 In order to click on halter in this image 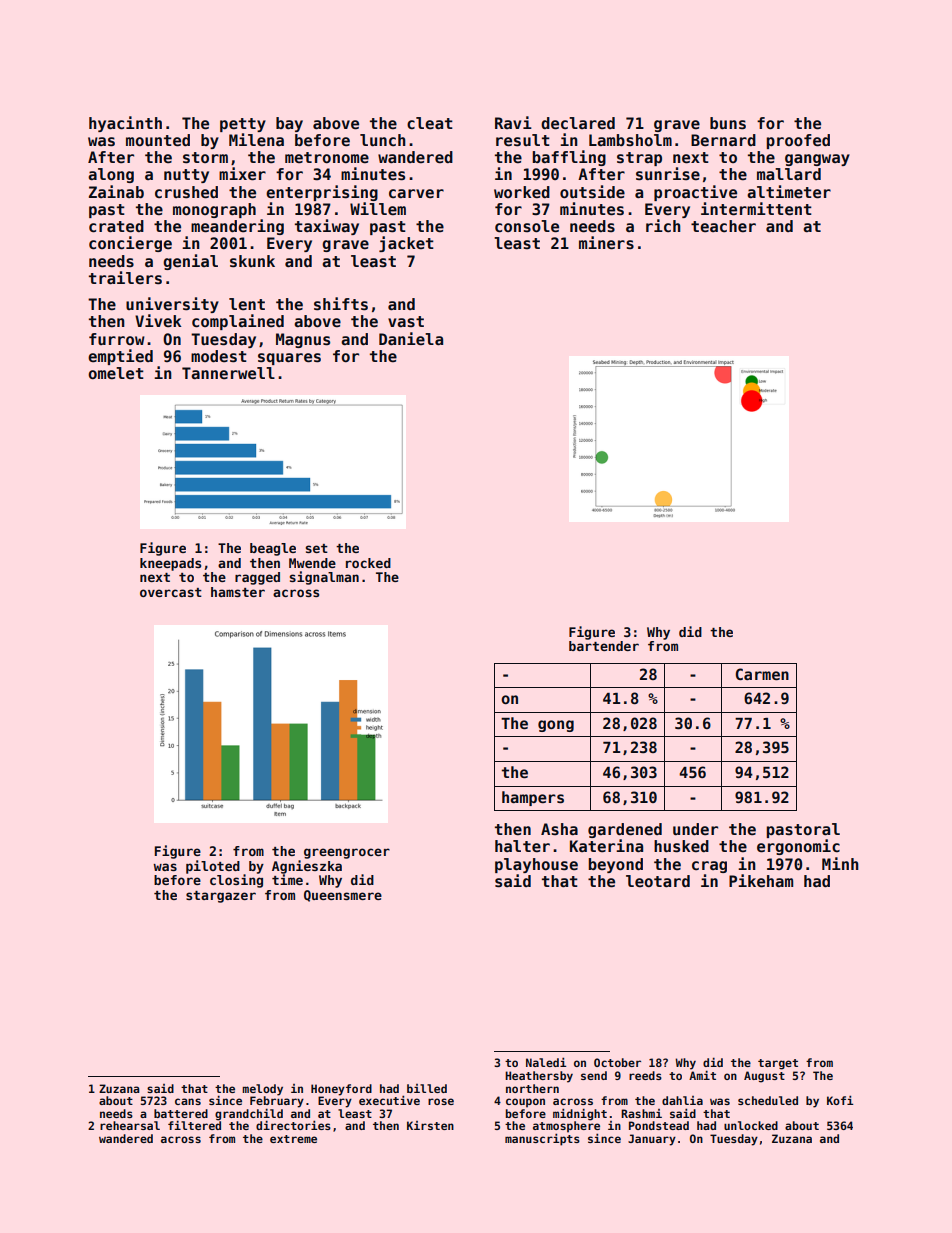, I will do `click(522, 846)`.
